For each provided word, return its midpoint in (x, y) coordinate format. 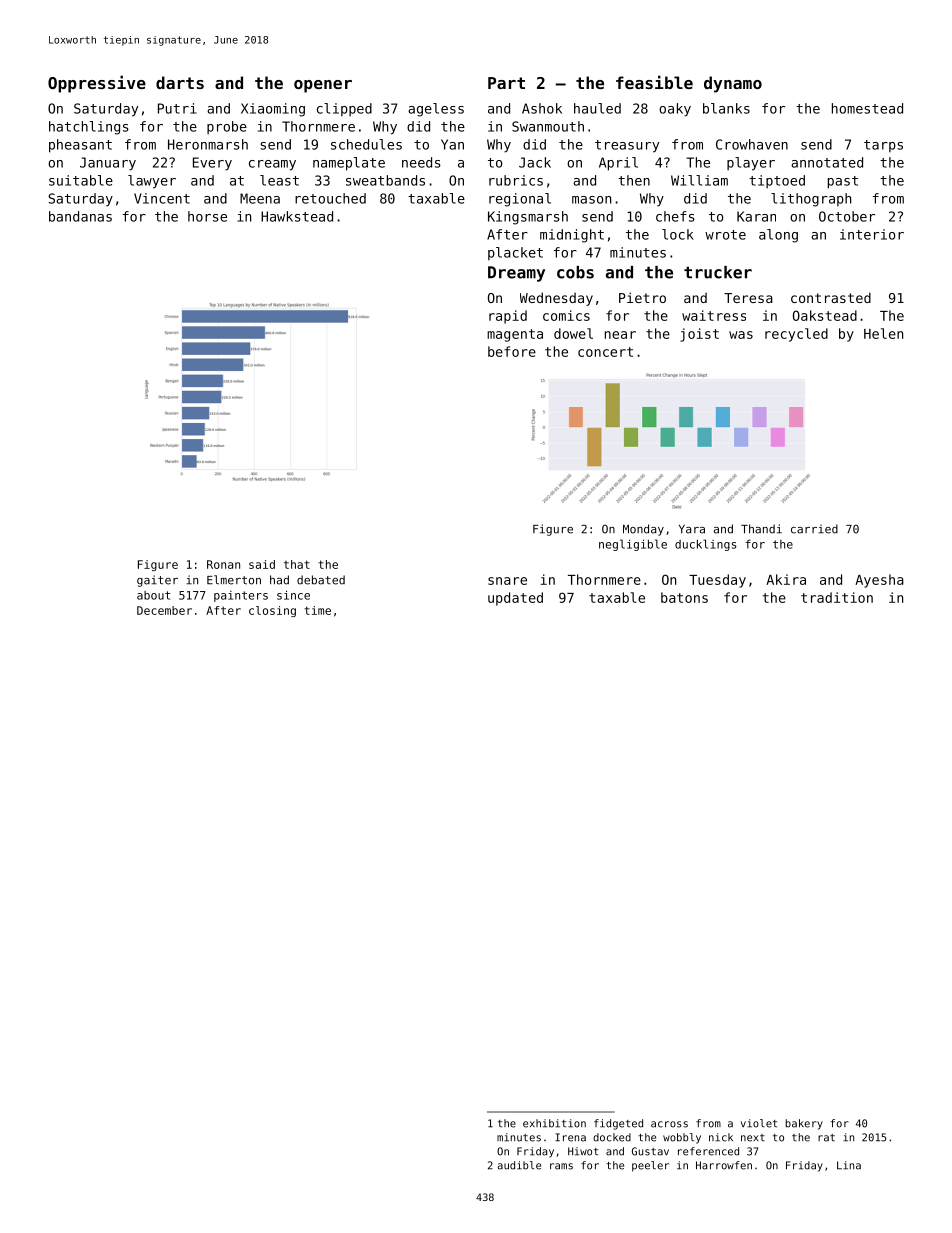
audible (519, 1165)
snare (507, 581)
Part (506, 83)
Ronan (223, 564)
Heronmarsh (208, 144)
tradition (837, 597)
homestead (867, 108)
